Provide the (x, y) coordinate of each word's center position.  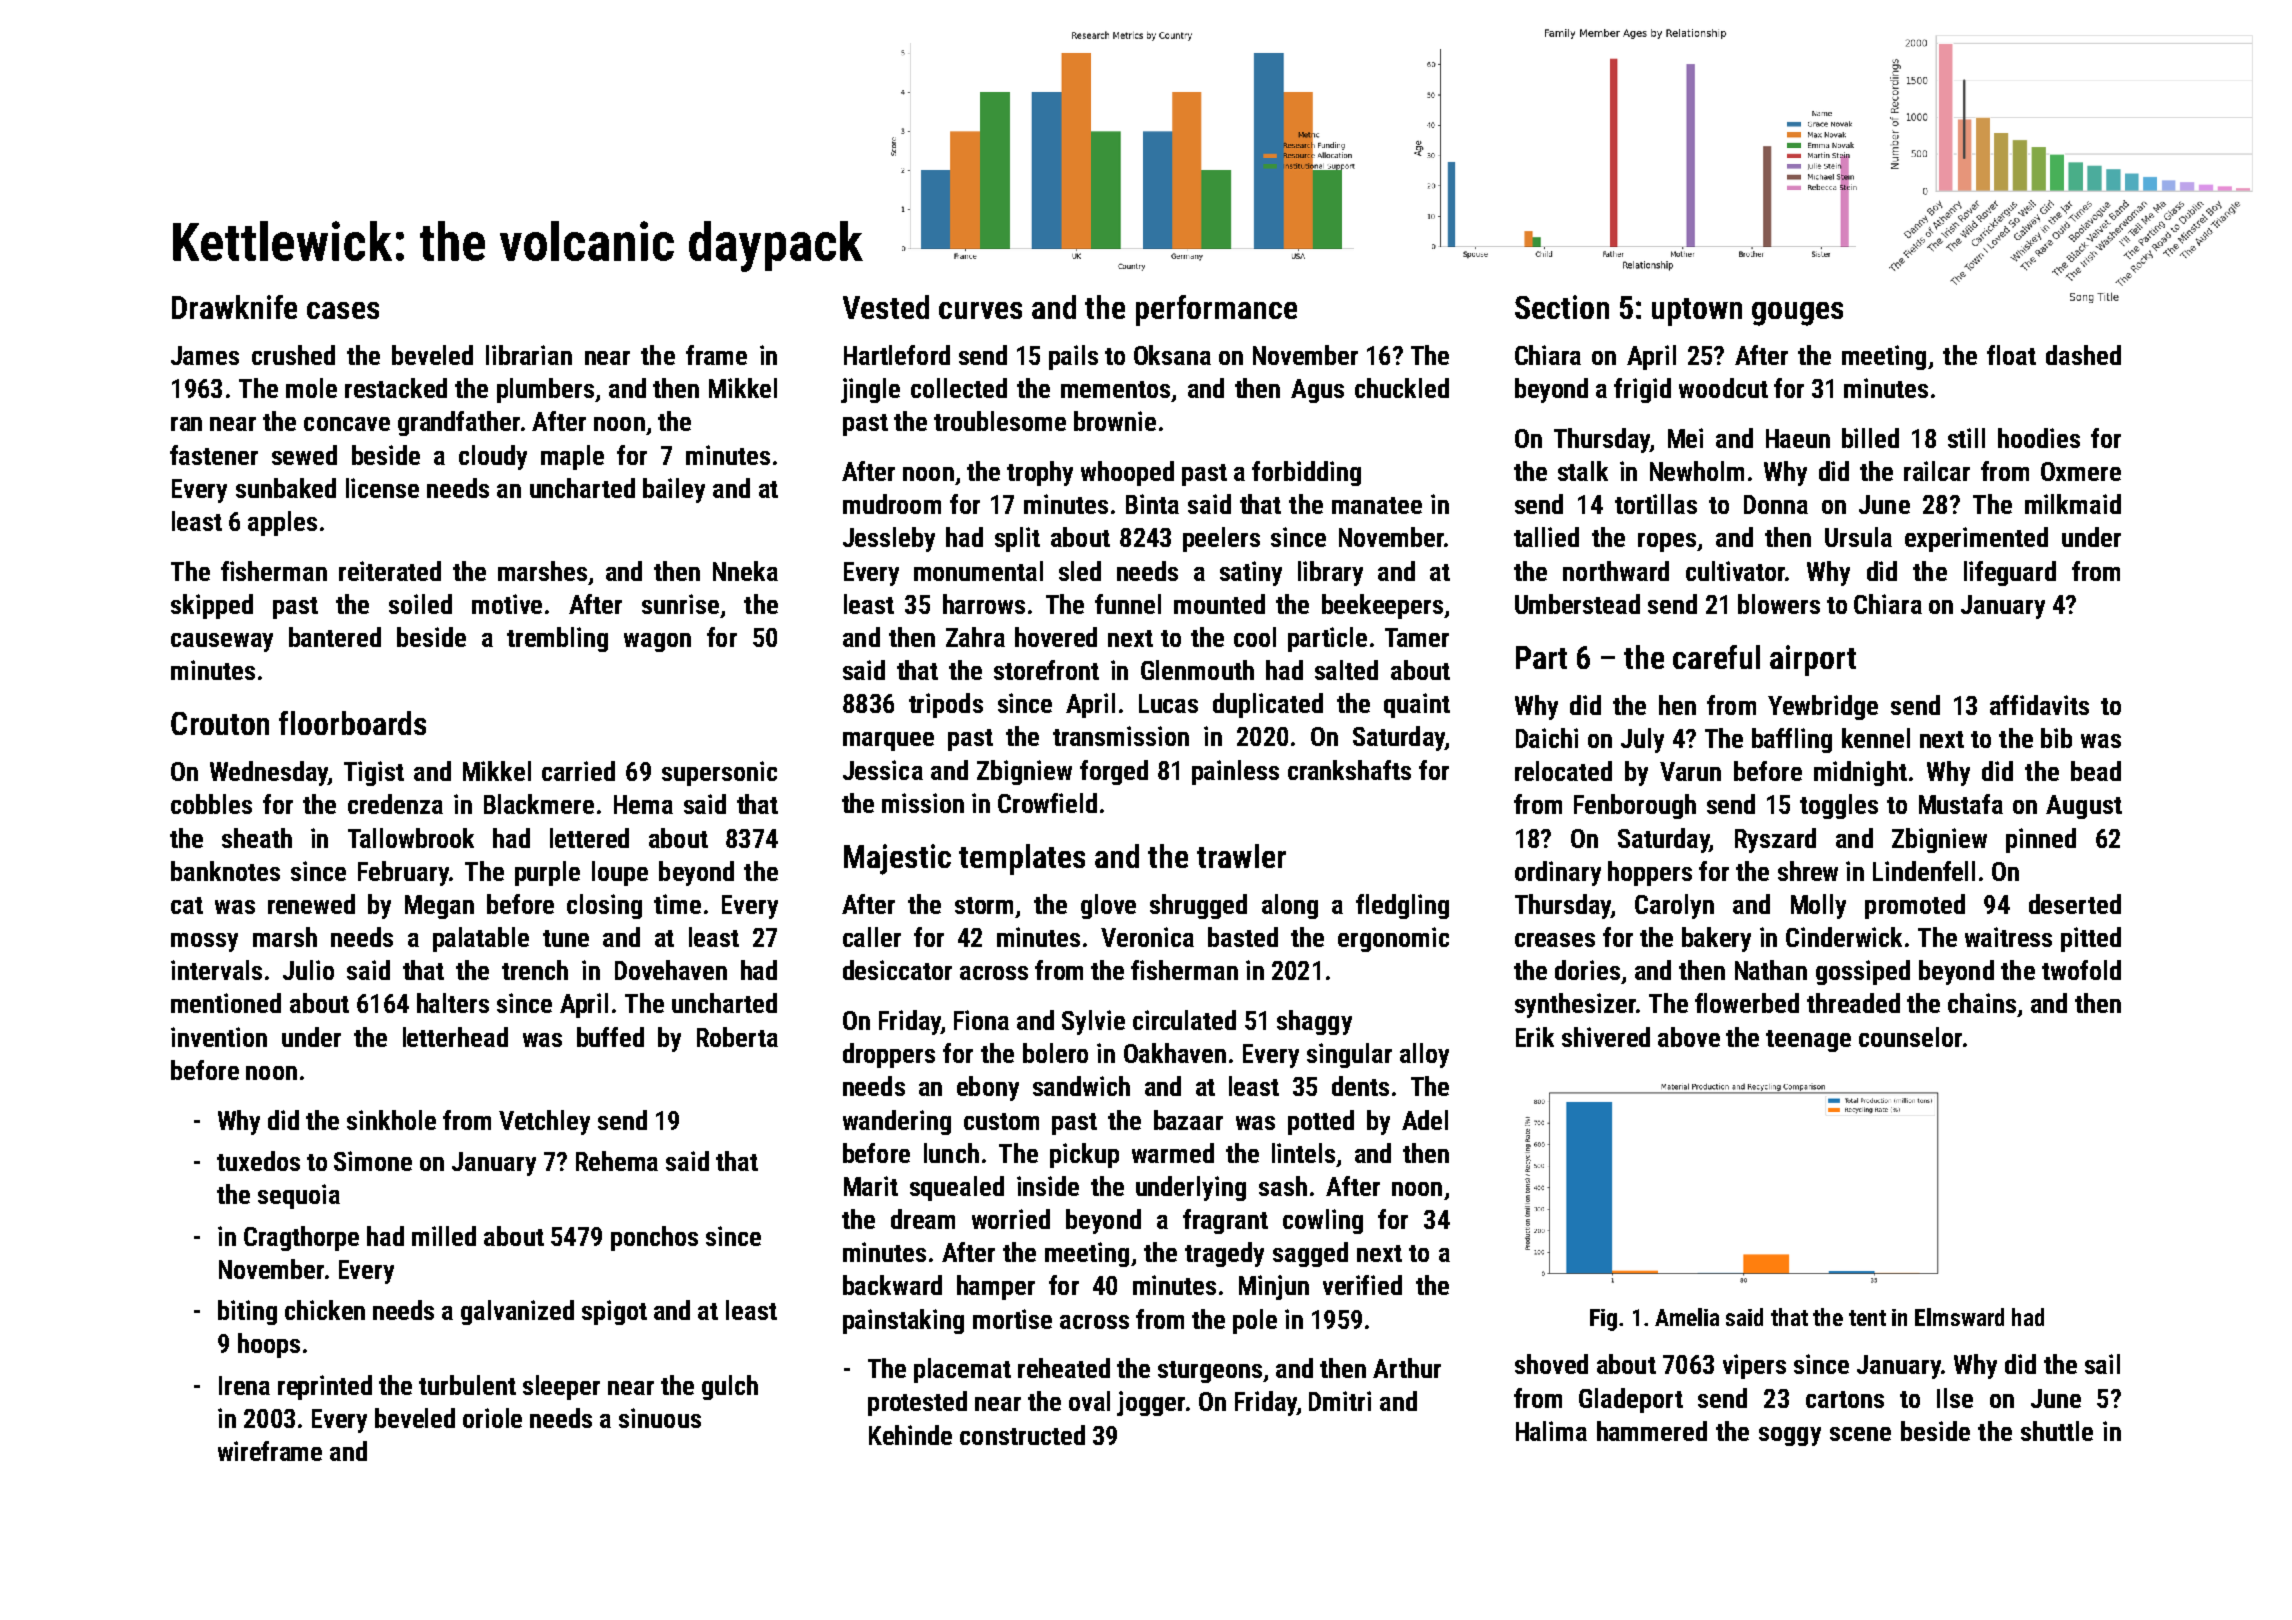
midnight (1860, 773)
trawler (1241, 856)
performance (1216, 310)
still (1966, 438)
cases (343, 310)
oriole (492, 1418)
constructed (1022, 1435)
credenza (395, 804)
